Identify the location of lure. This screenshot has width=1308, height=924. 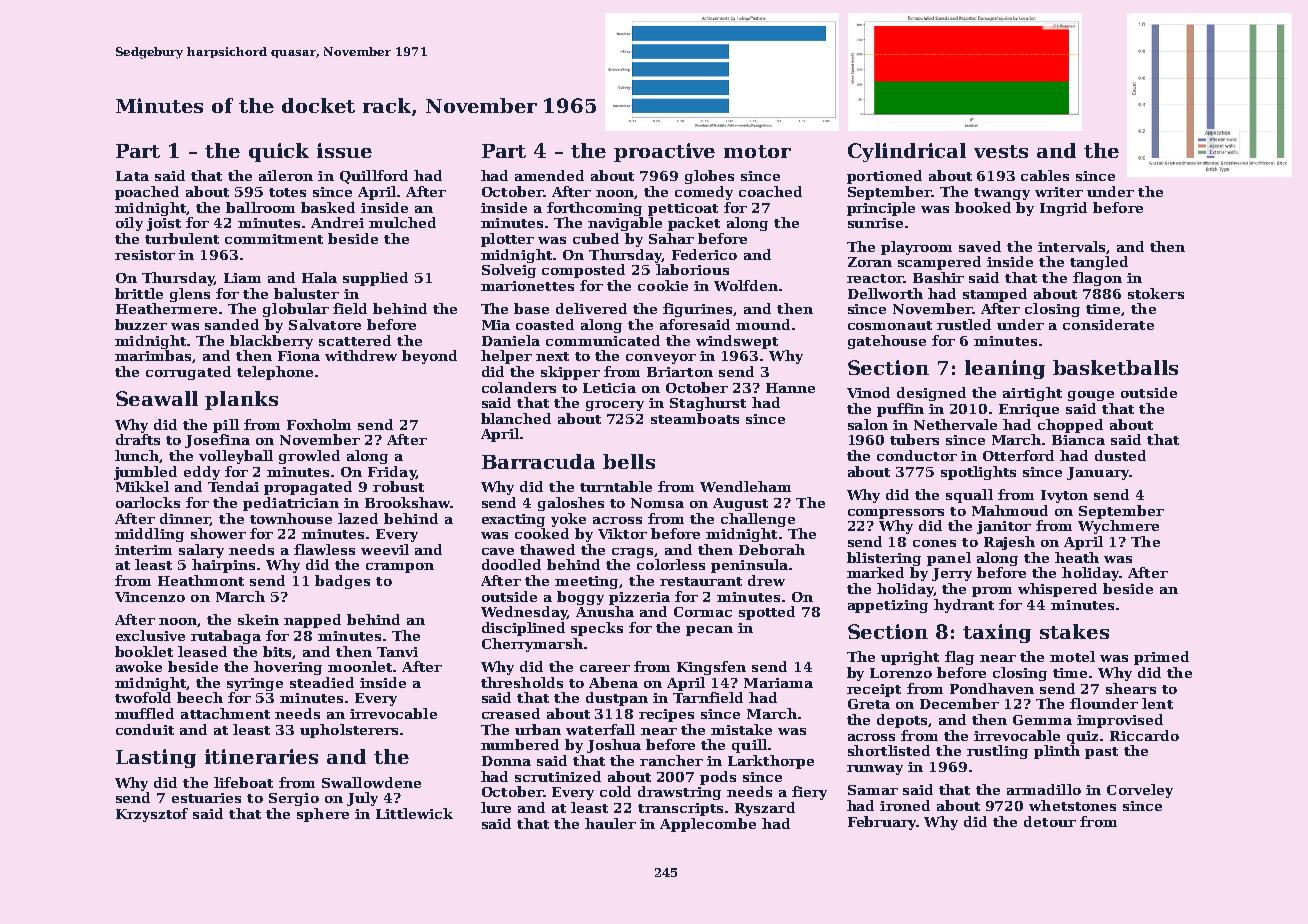
(496, 807).
